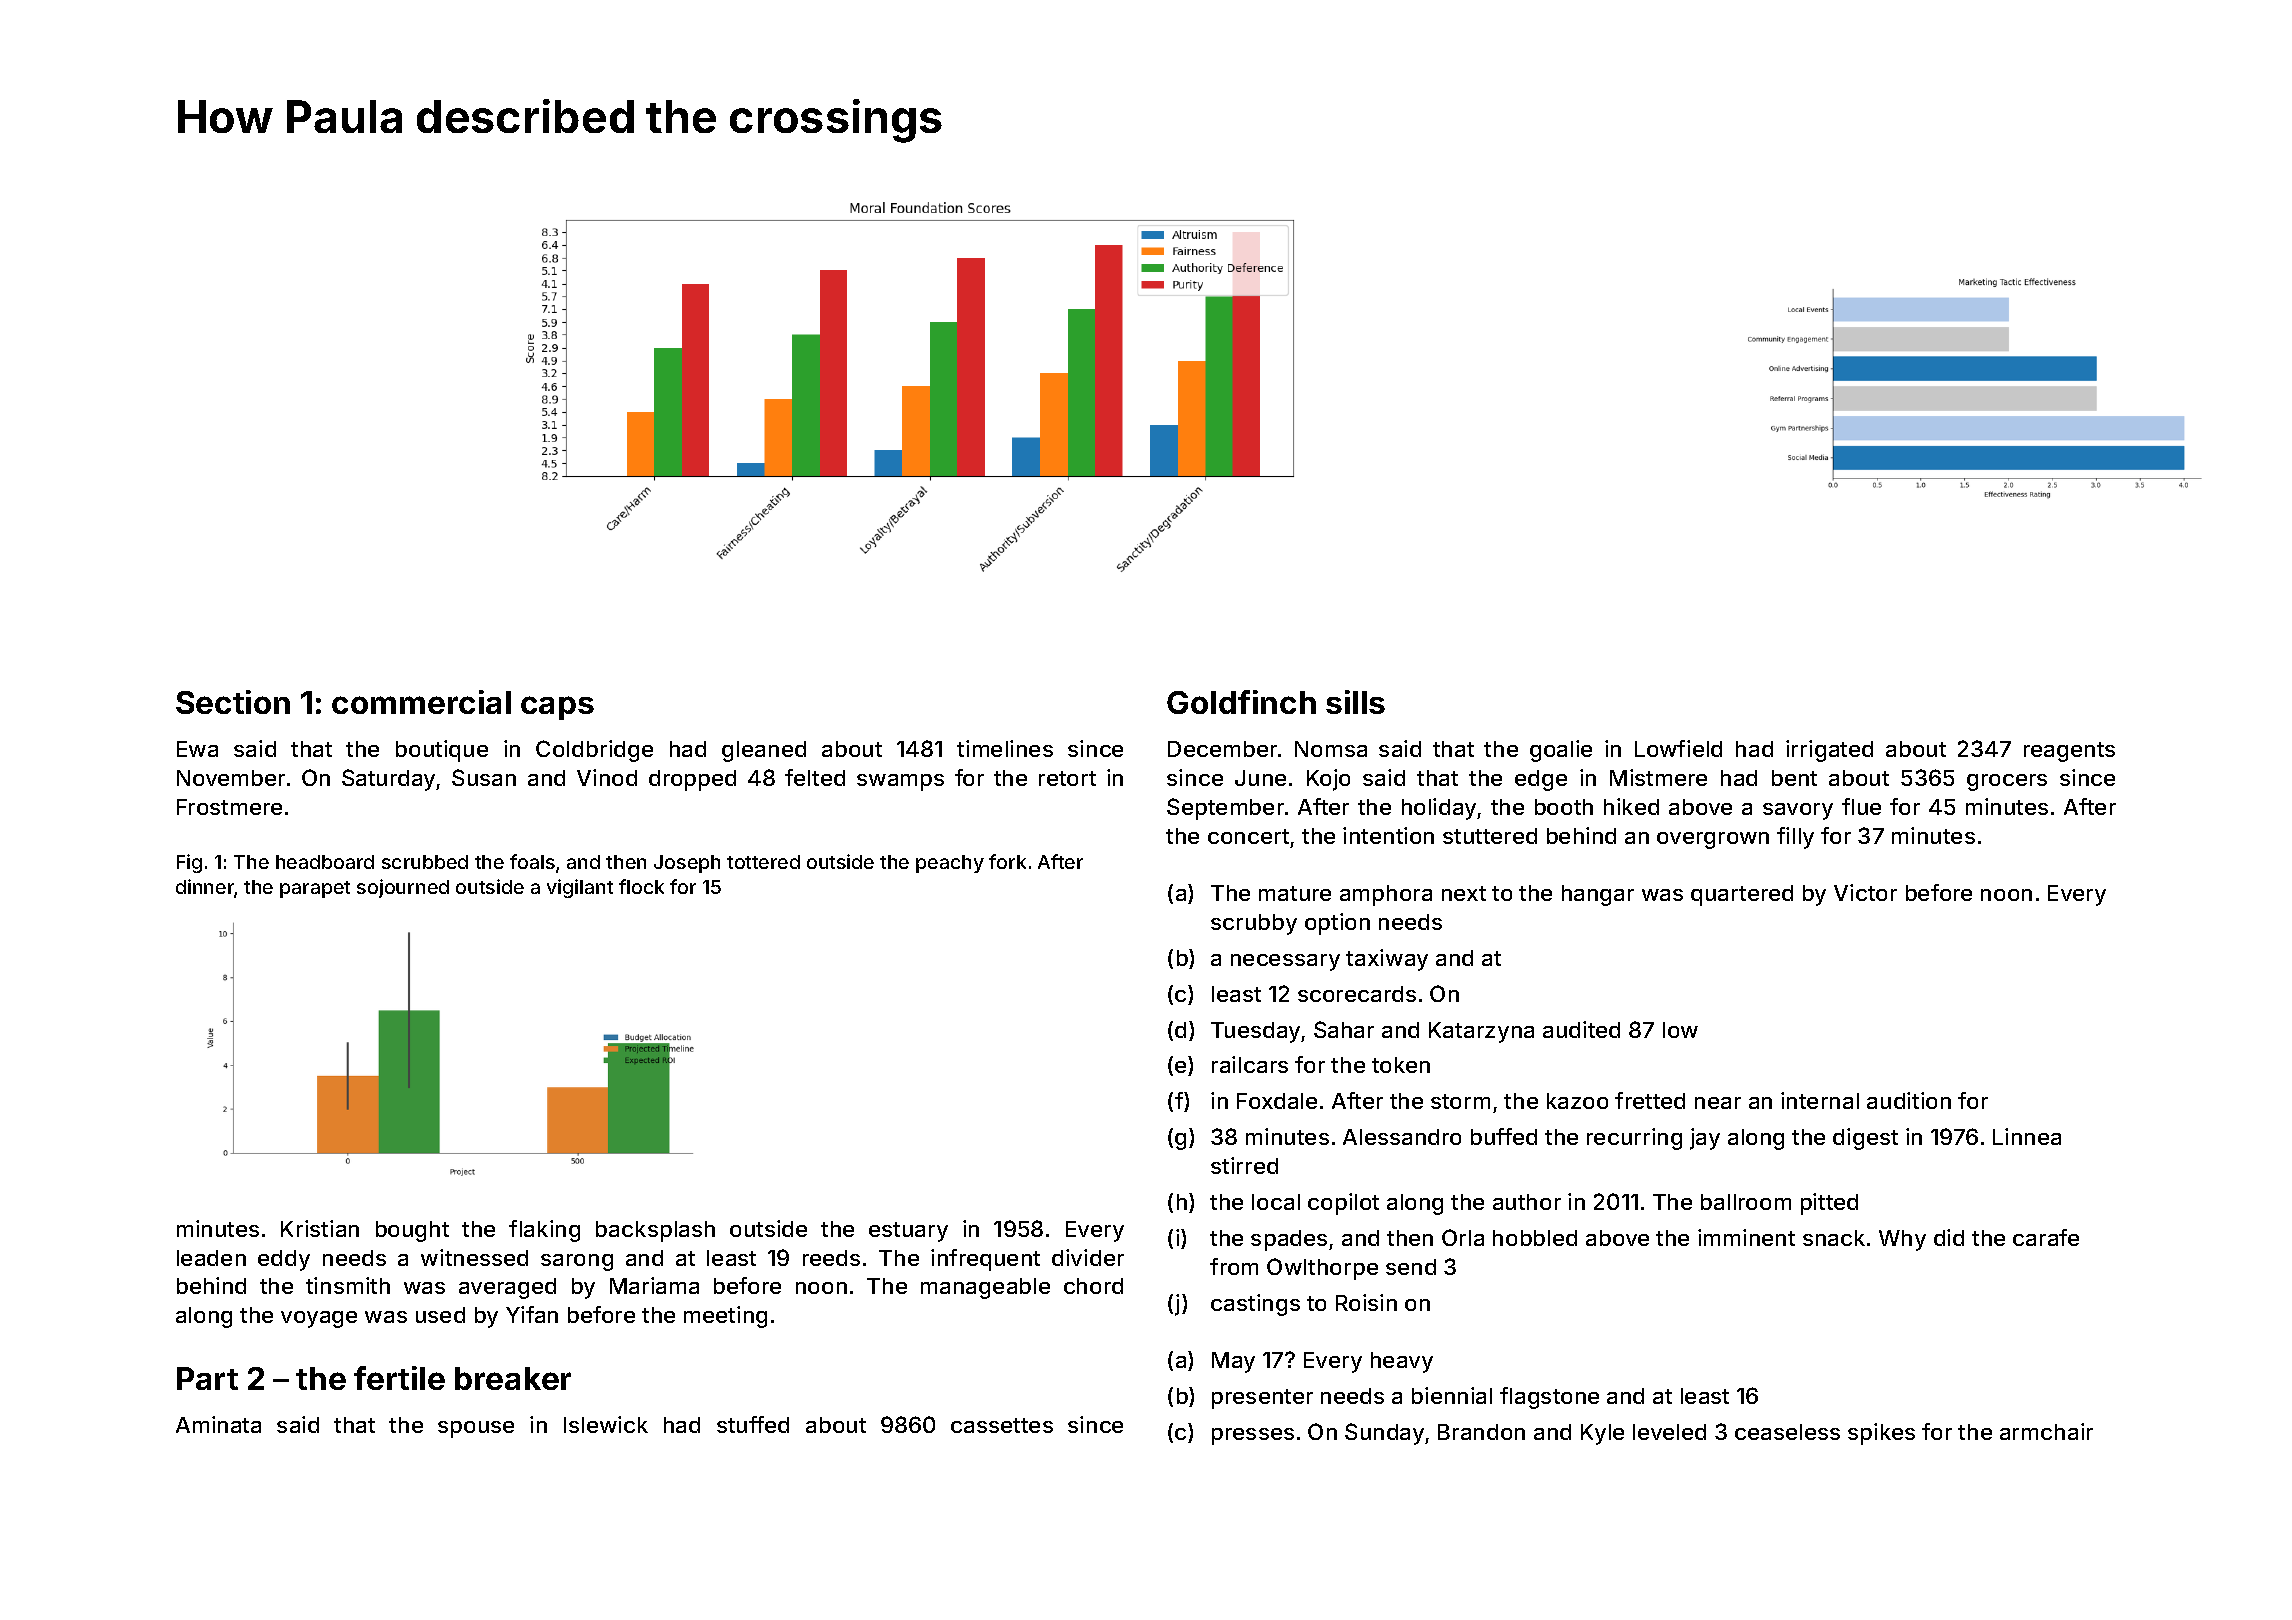  What do you see at coordinates (1678, 748) in the image?
I see `Lowfield` at bounding box center [1678, 748].
